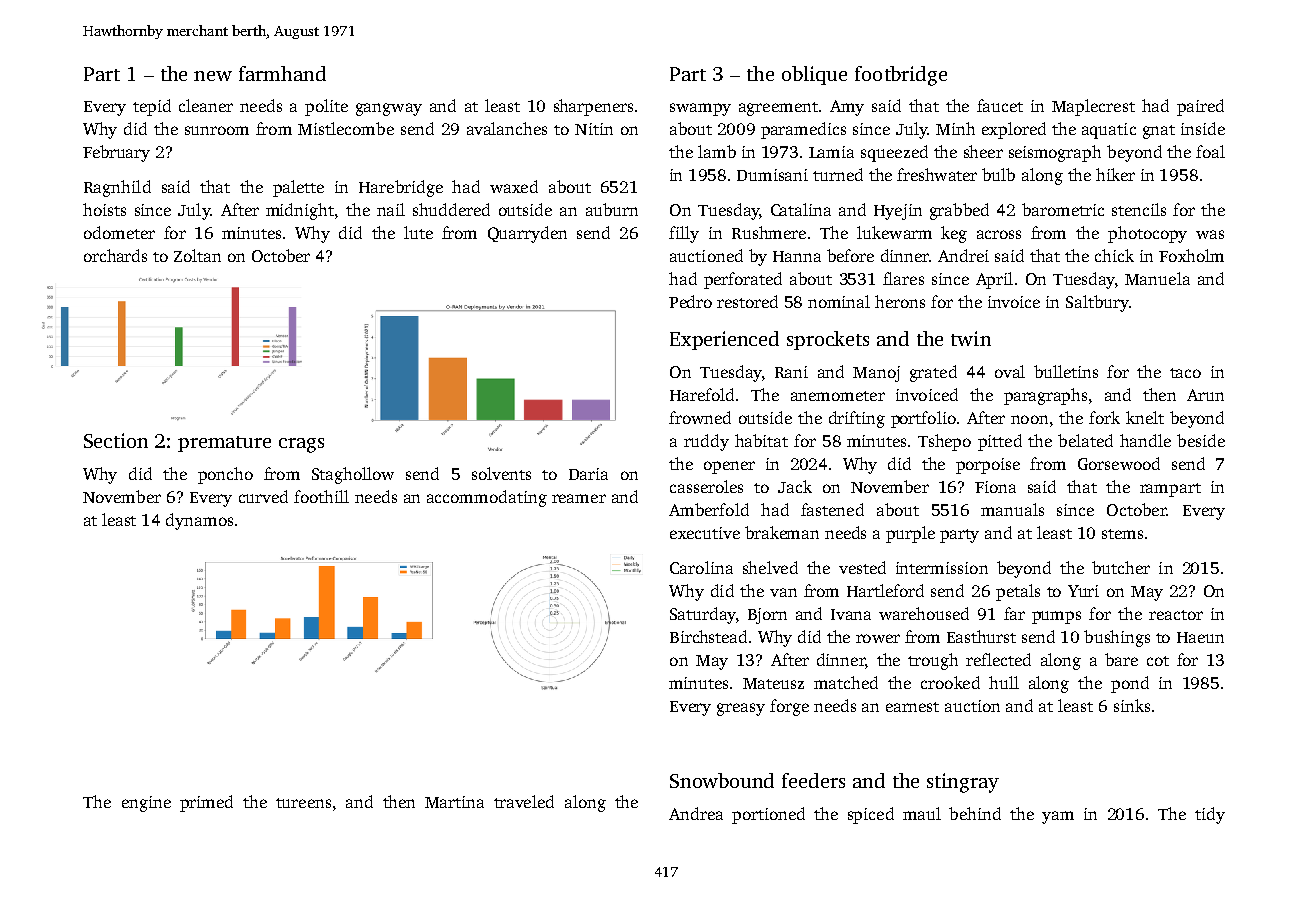  Describe the element at coordinates (282, 73) in the screenshot. I see `farmhand` at that location.
